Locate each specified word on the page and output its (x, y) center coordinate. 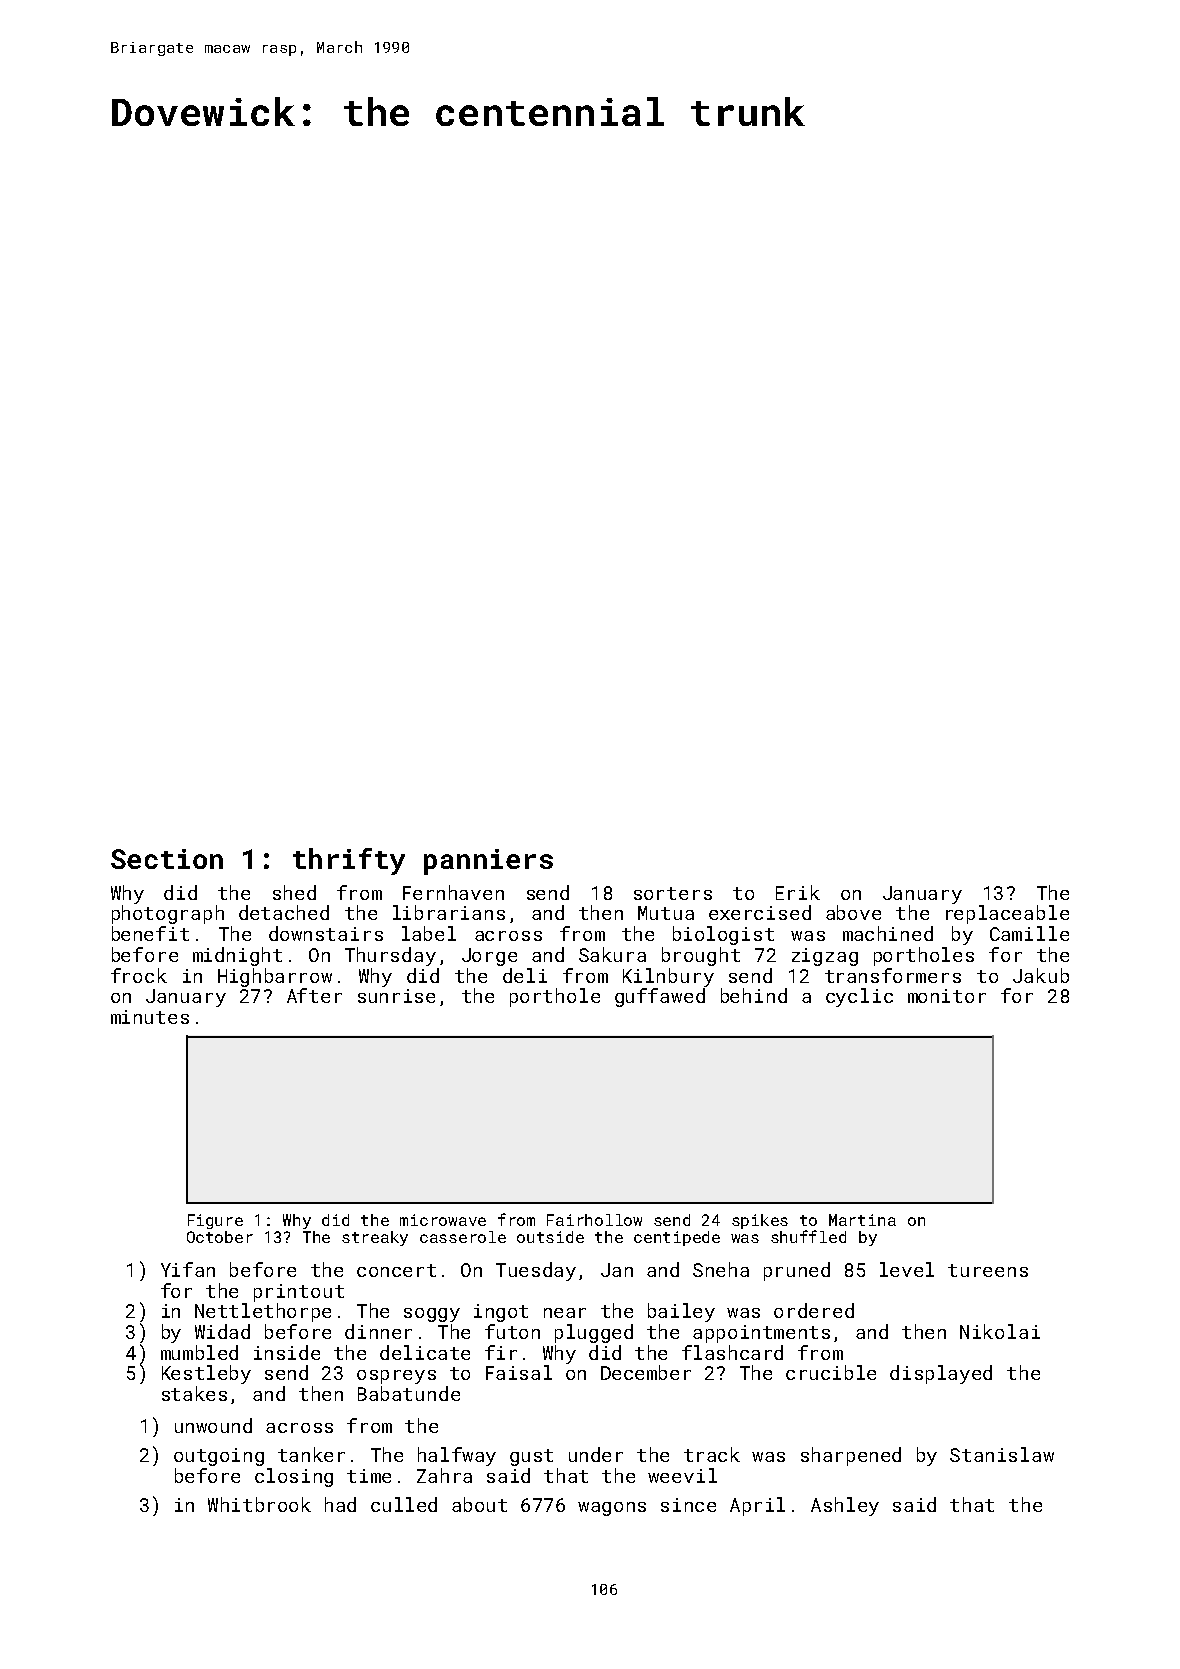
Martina (862, 1220)
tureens (988, 1270)
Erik (798, 892)
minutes (150, 1017)
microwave (443, 1220)
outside (550, 1237)
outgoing (219, 1457)
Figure (215, 1221)
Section (167, 859)
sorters (673, 893)
